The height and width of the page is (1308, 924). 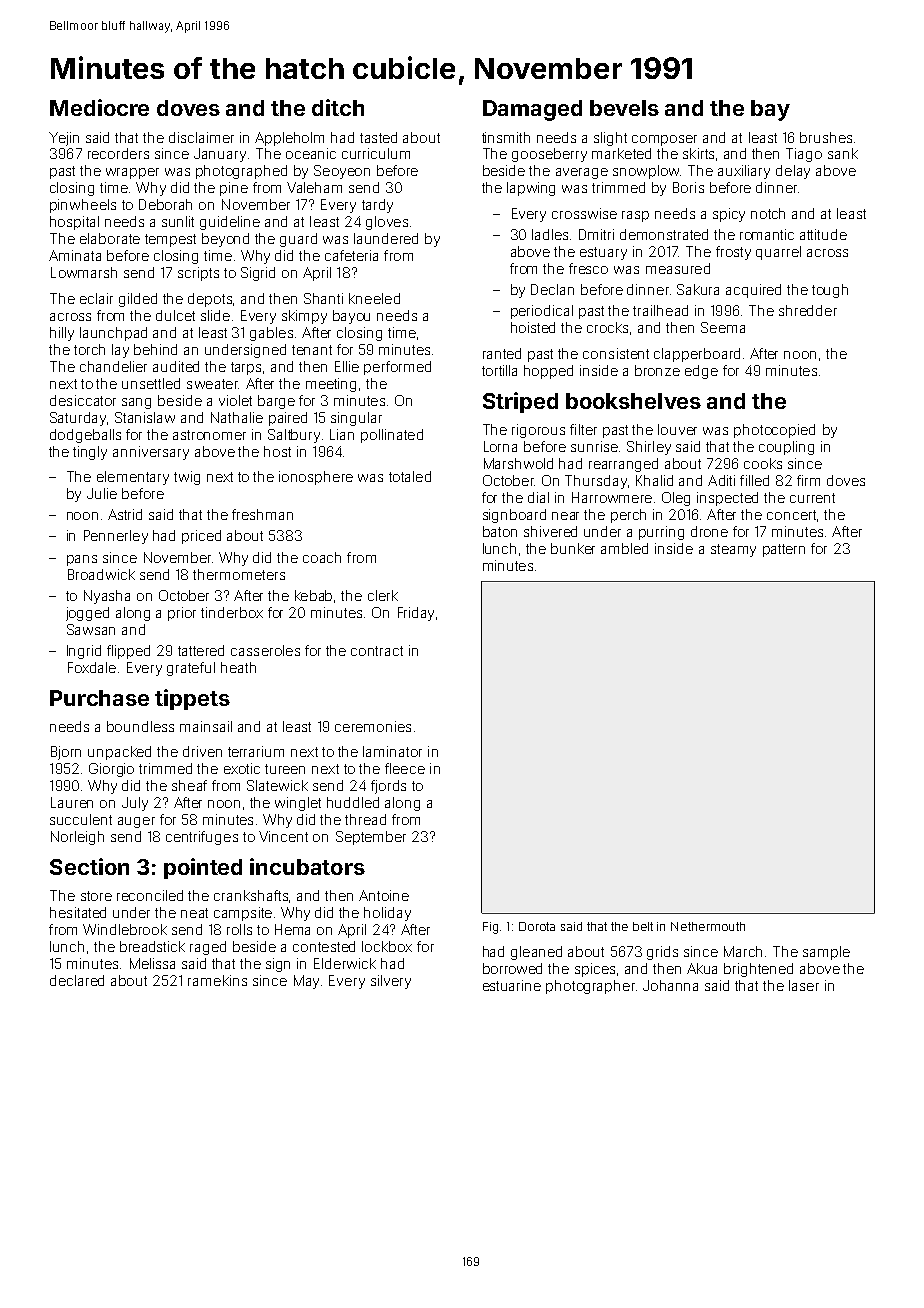 What do you see at coordinates (791, 515) in the page?
I see `concert` at bounding box center [791, 515].
